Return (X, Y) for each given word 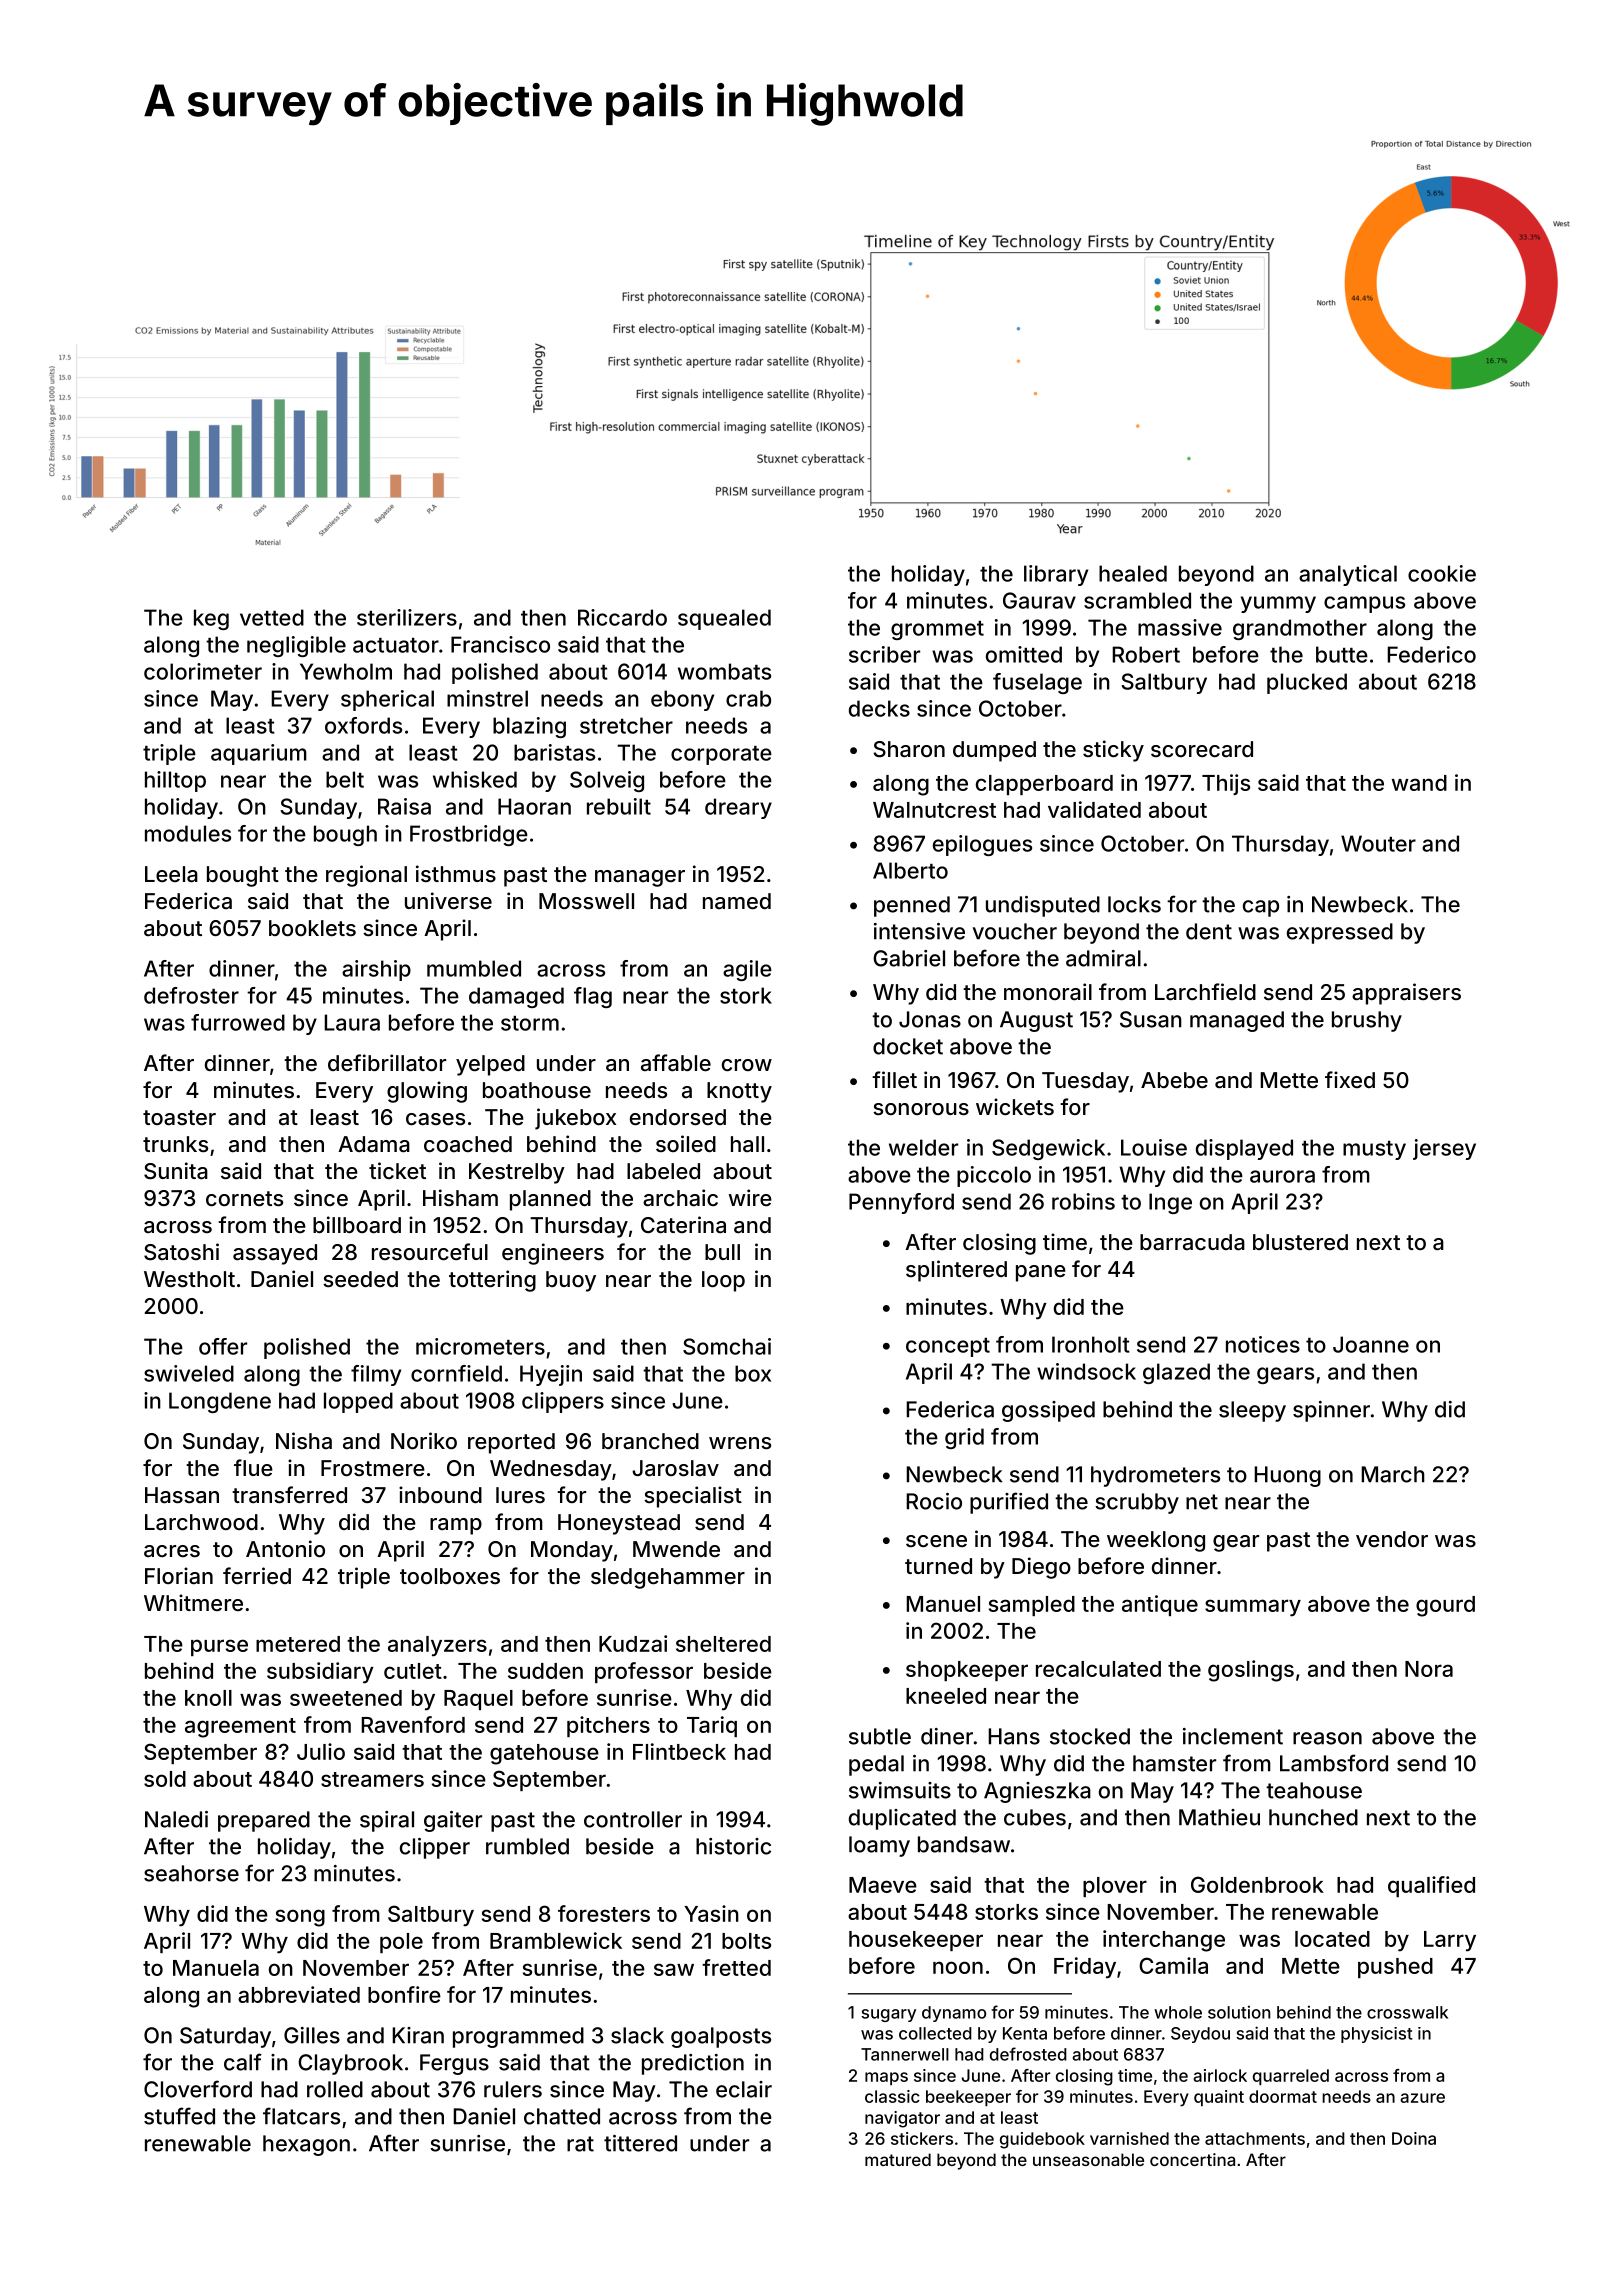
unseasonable (1088, 2159)
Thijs (1226, 784)
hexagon (306, 2145)
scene (936, 1541)
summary (1253, 1608)
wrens (740, 1443)
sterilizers (407, 617)
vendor (1392, 1539)
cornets (244, 1198)
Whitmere (193, 1602)
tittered (640, 2143)
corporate (721, 755)
